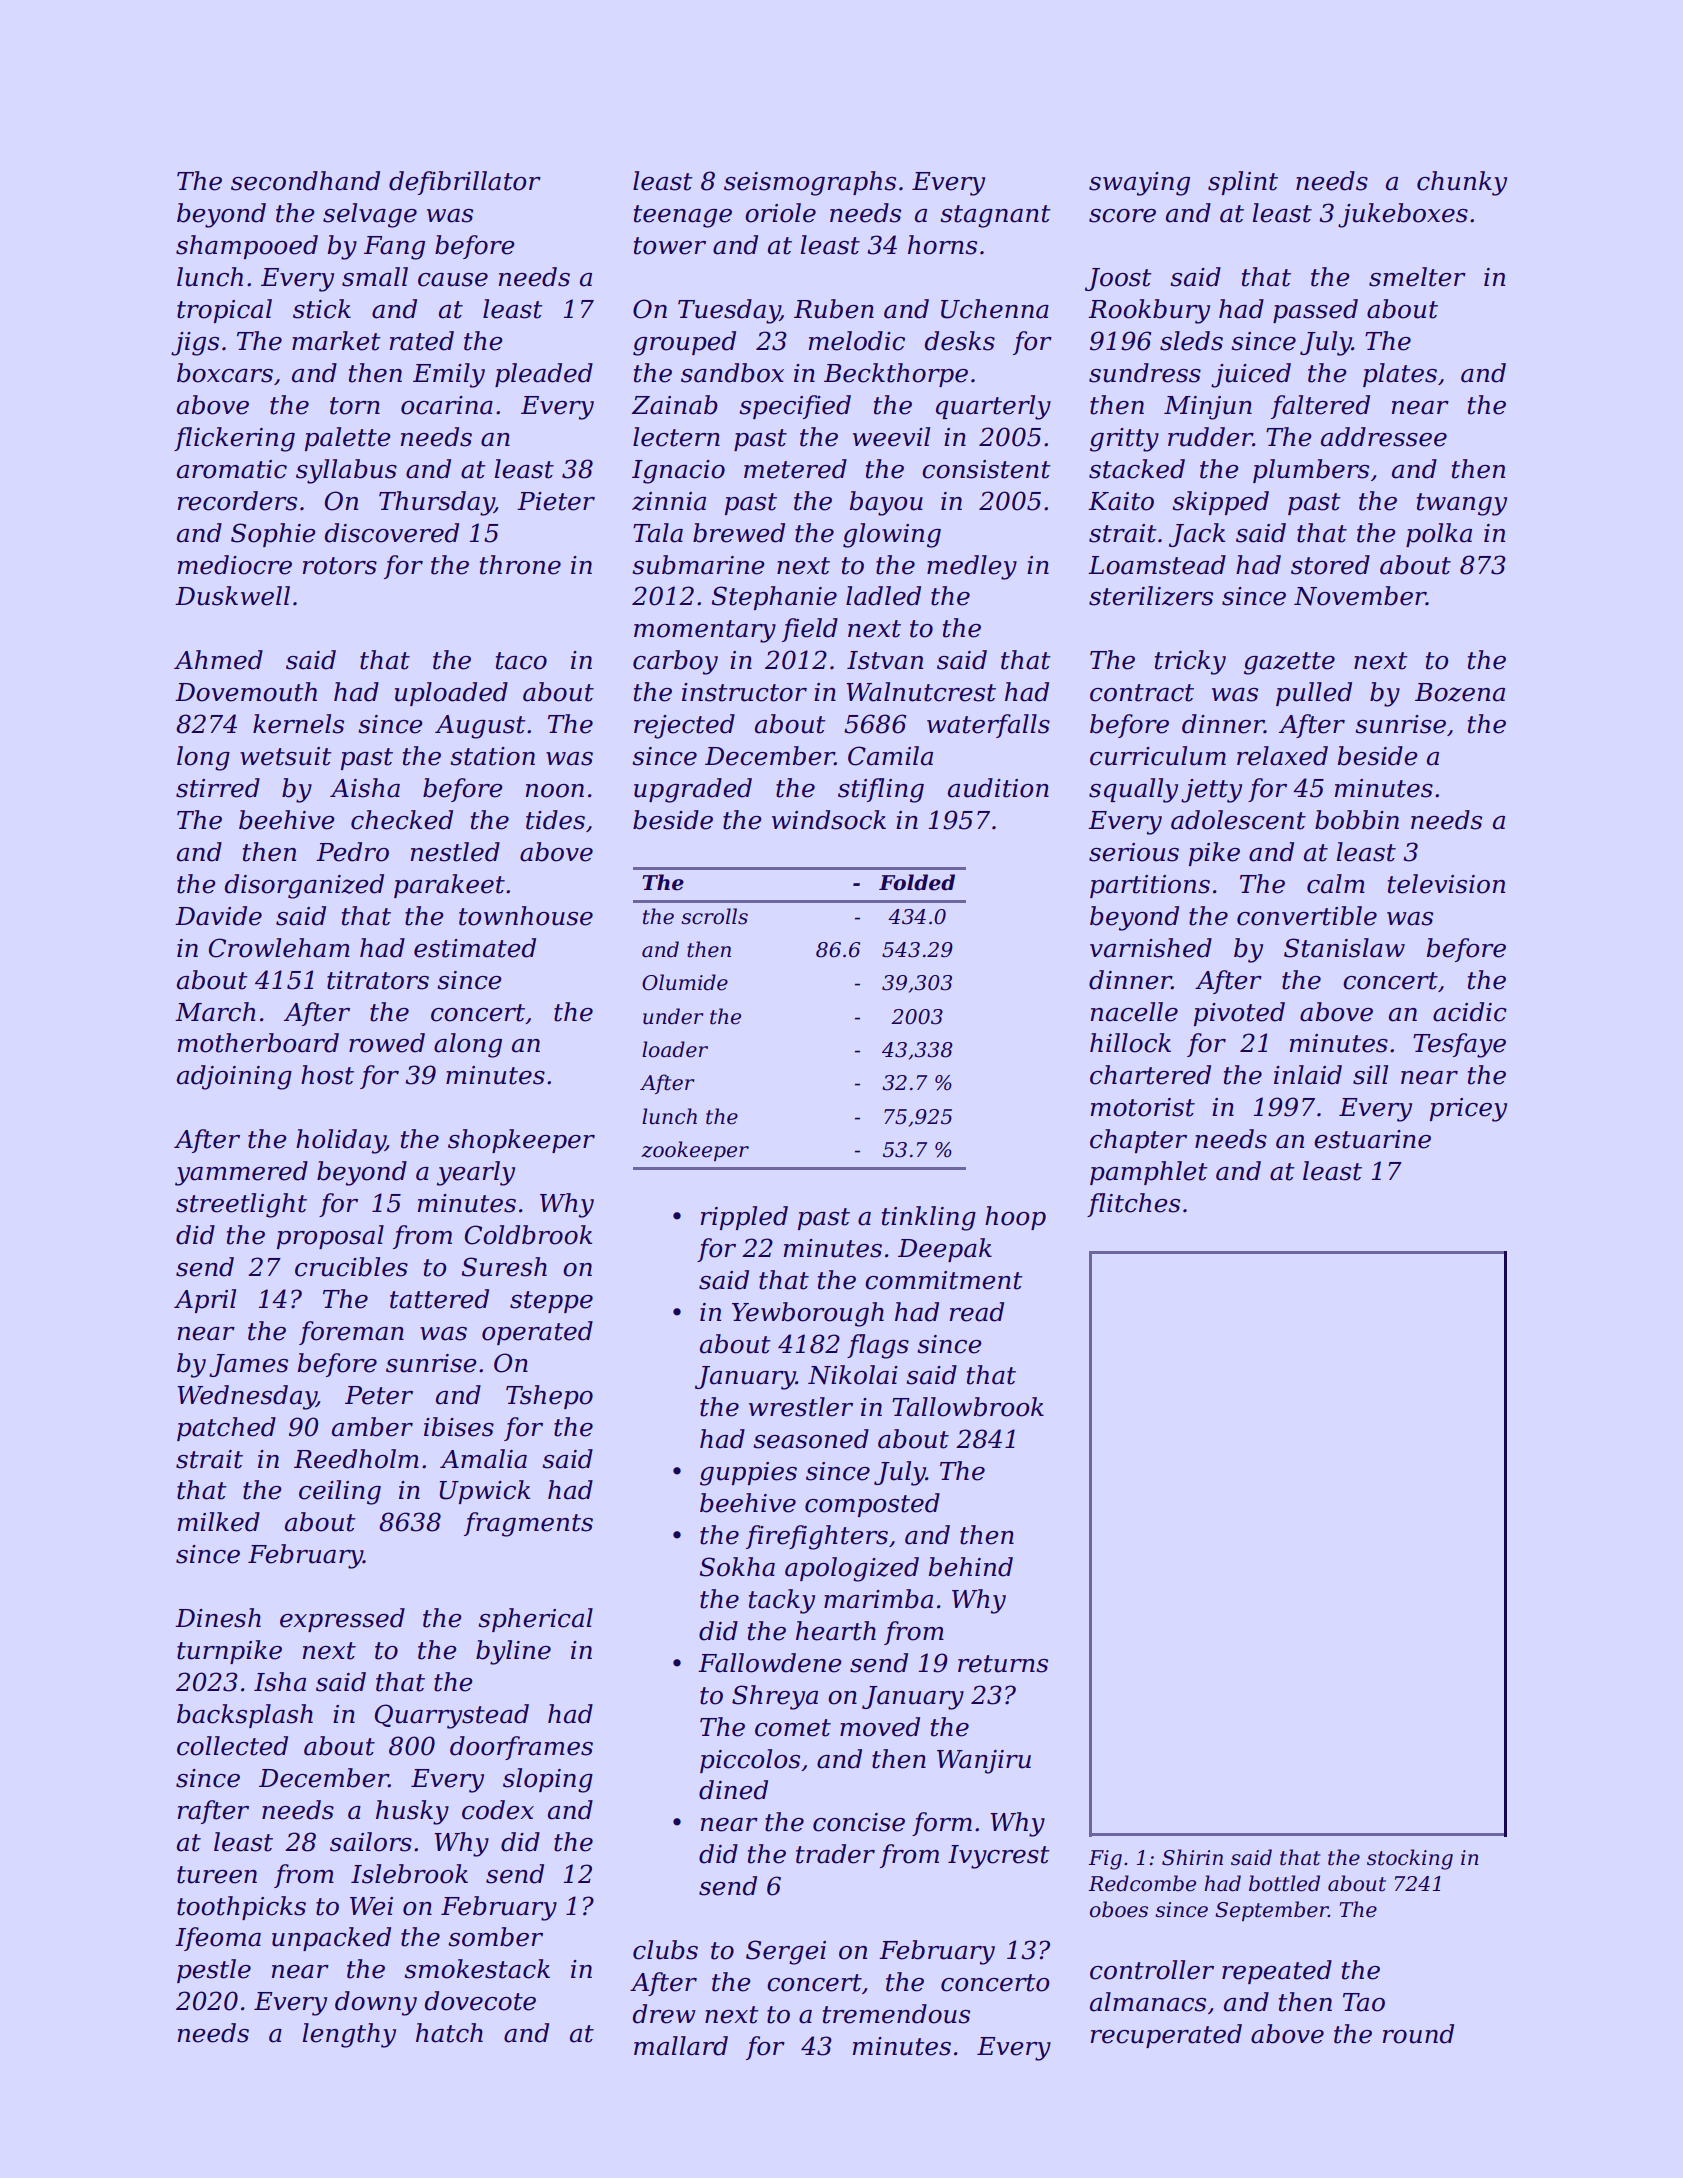 Image resolution: width=1683 pixels, height=2178 pixels. What do you see at coordinates (465, 183) in the screenshot?
I see `defibrillator` at bounding box center [465, 183].
